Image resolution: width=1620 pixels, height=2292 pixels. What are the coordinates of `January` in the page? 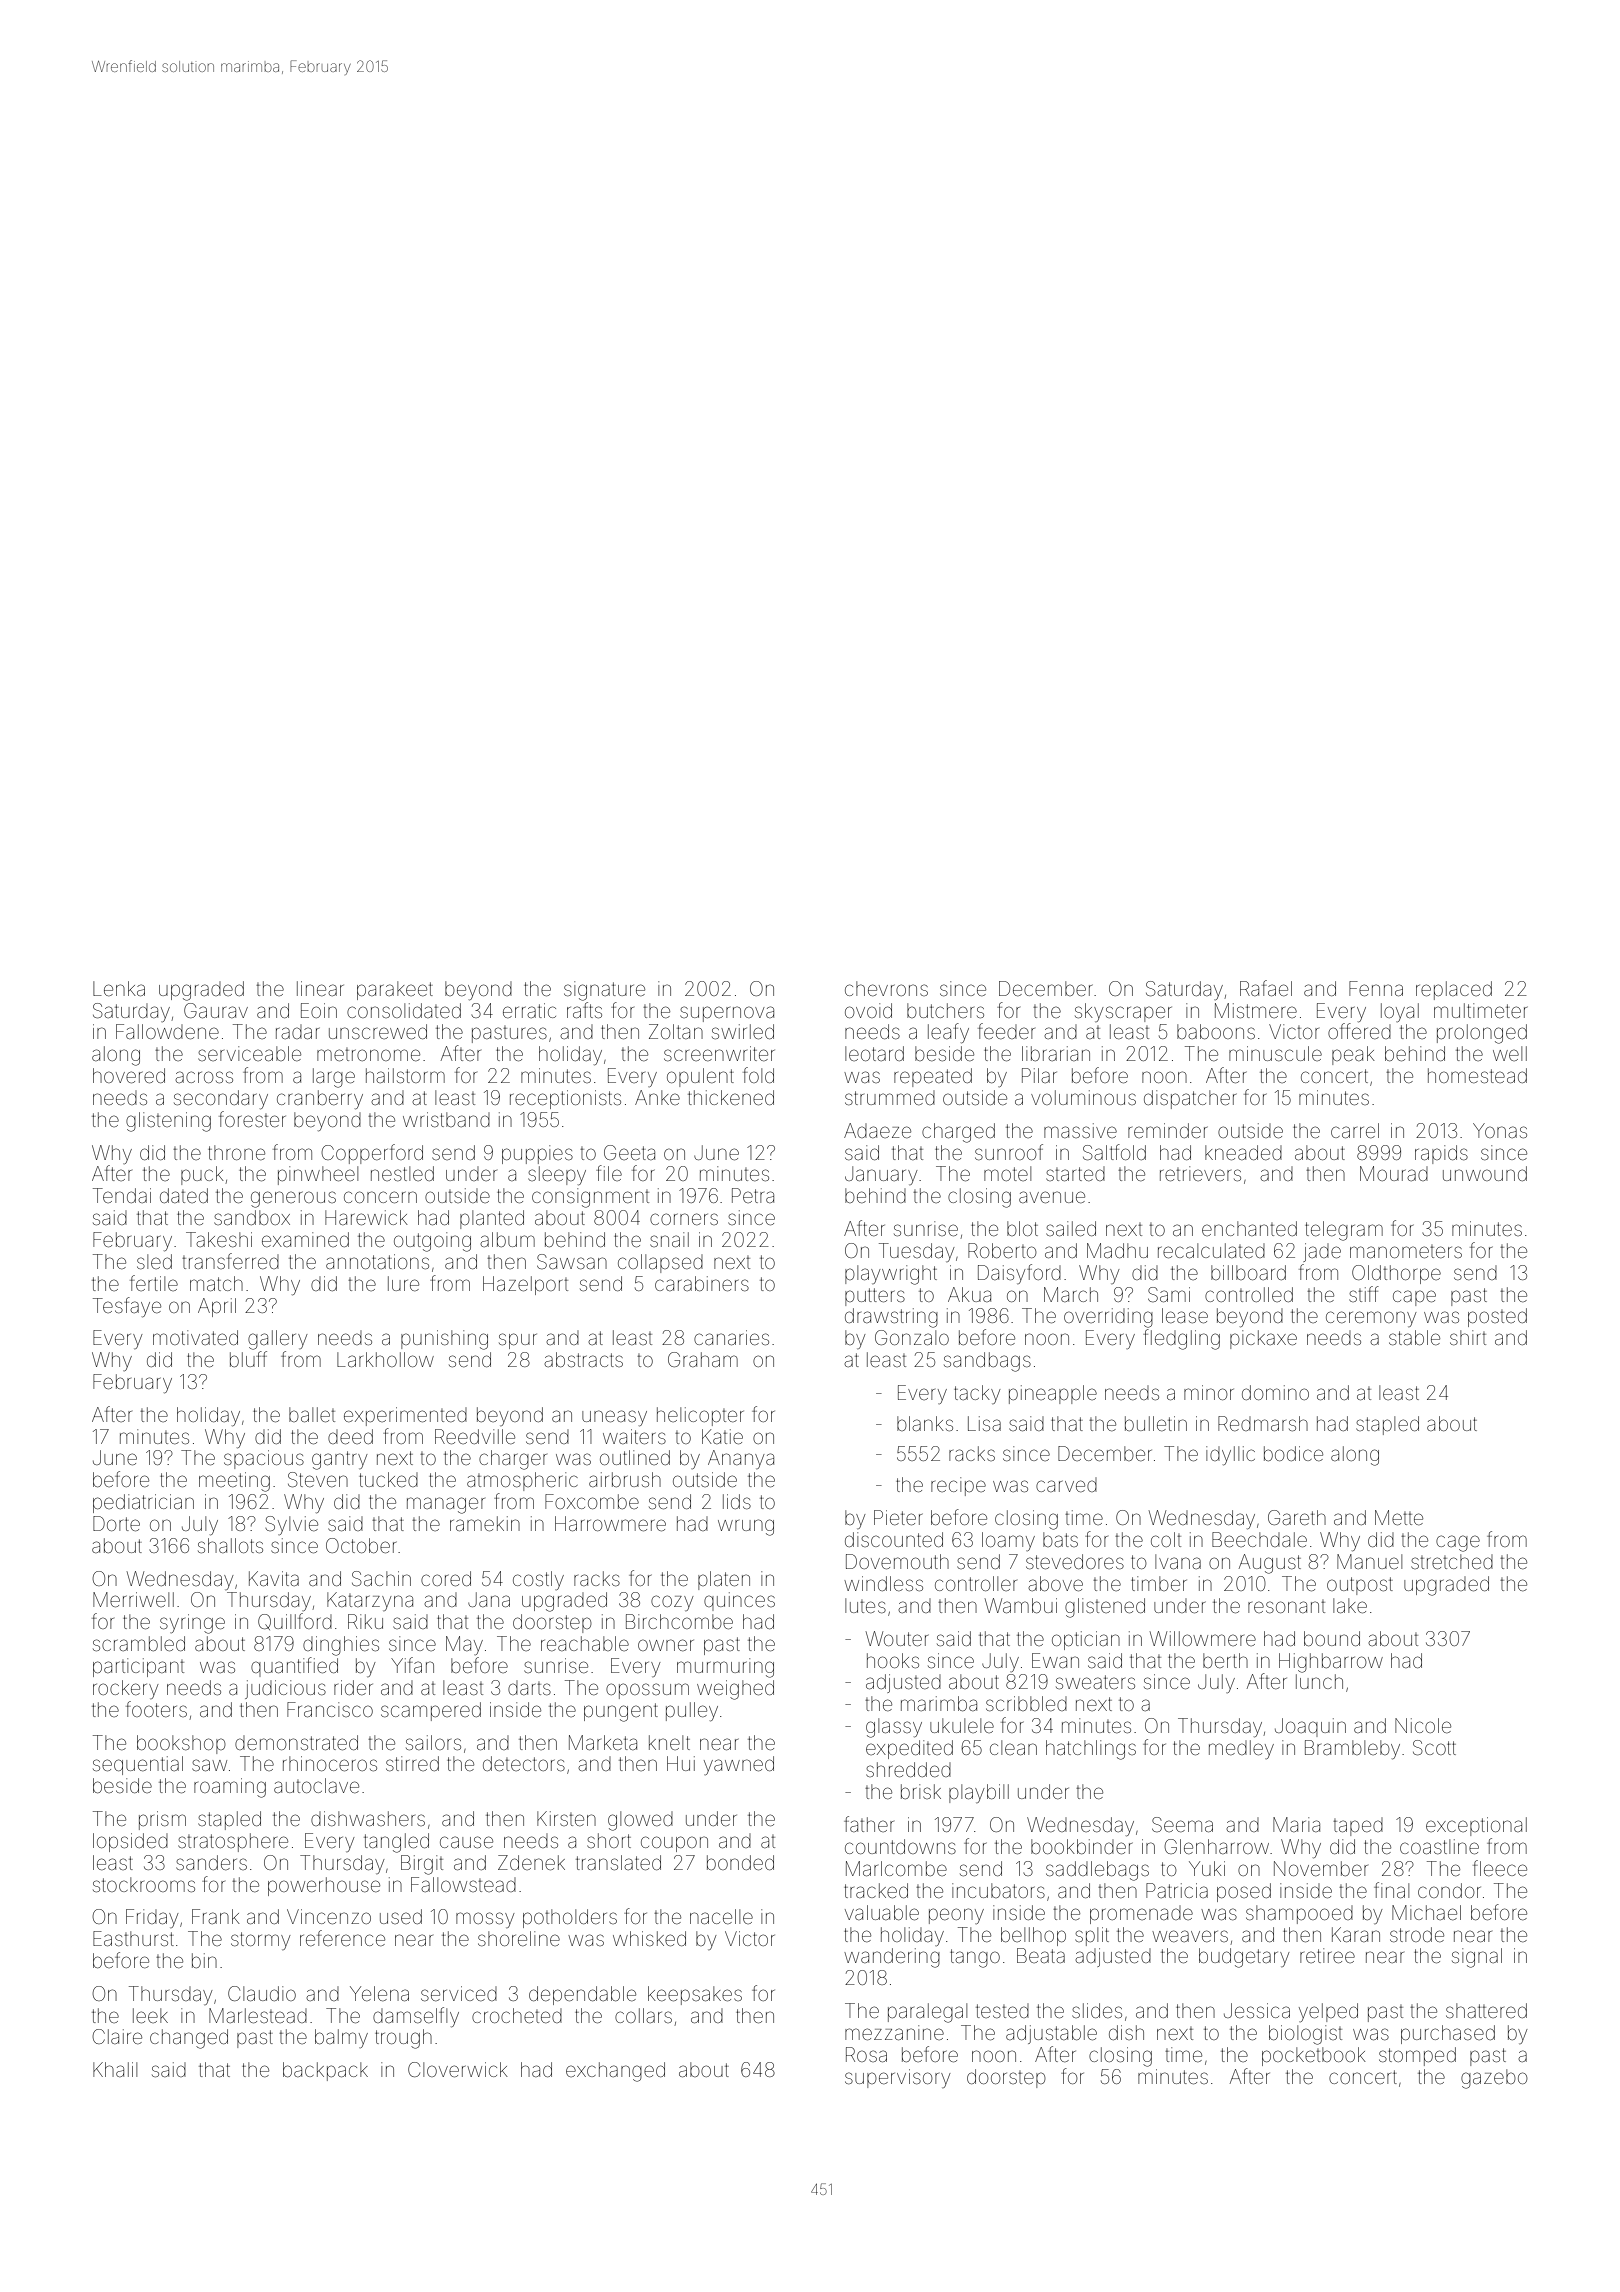 It's located at (881, 1175).
